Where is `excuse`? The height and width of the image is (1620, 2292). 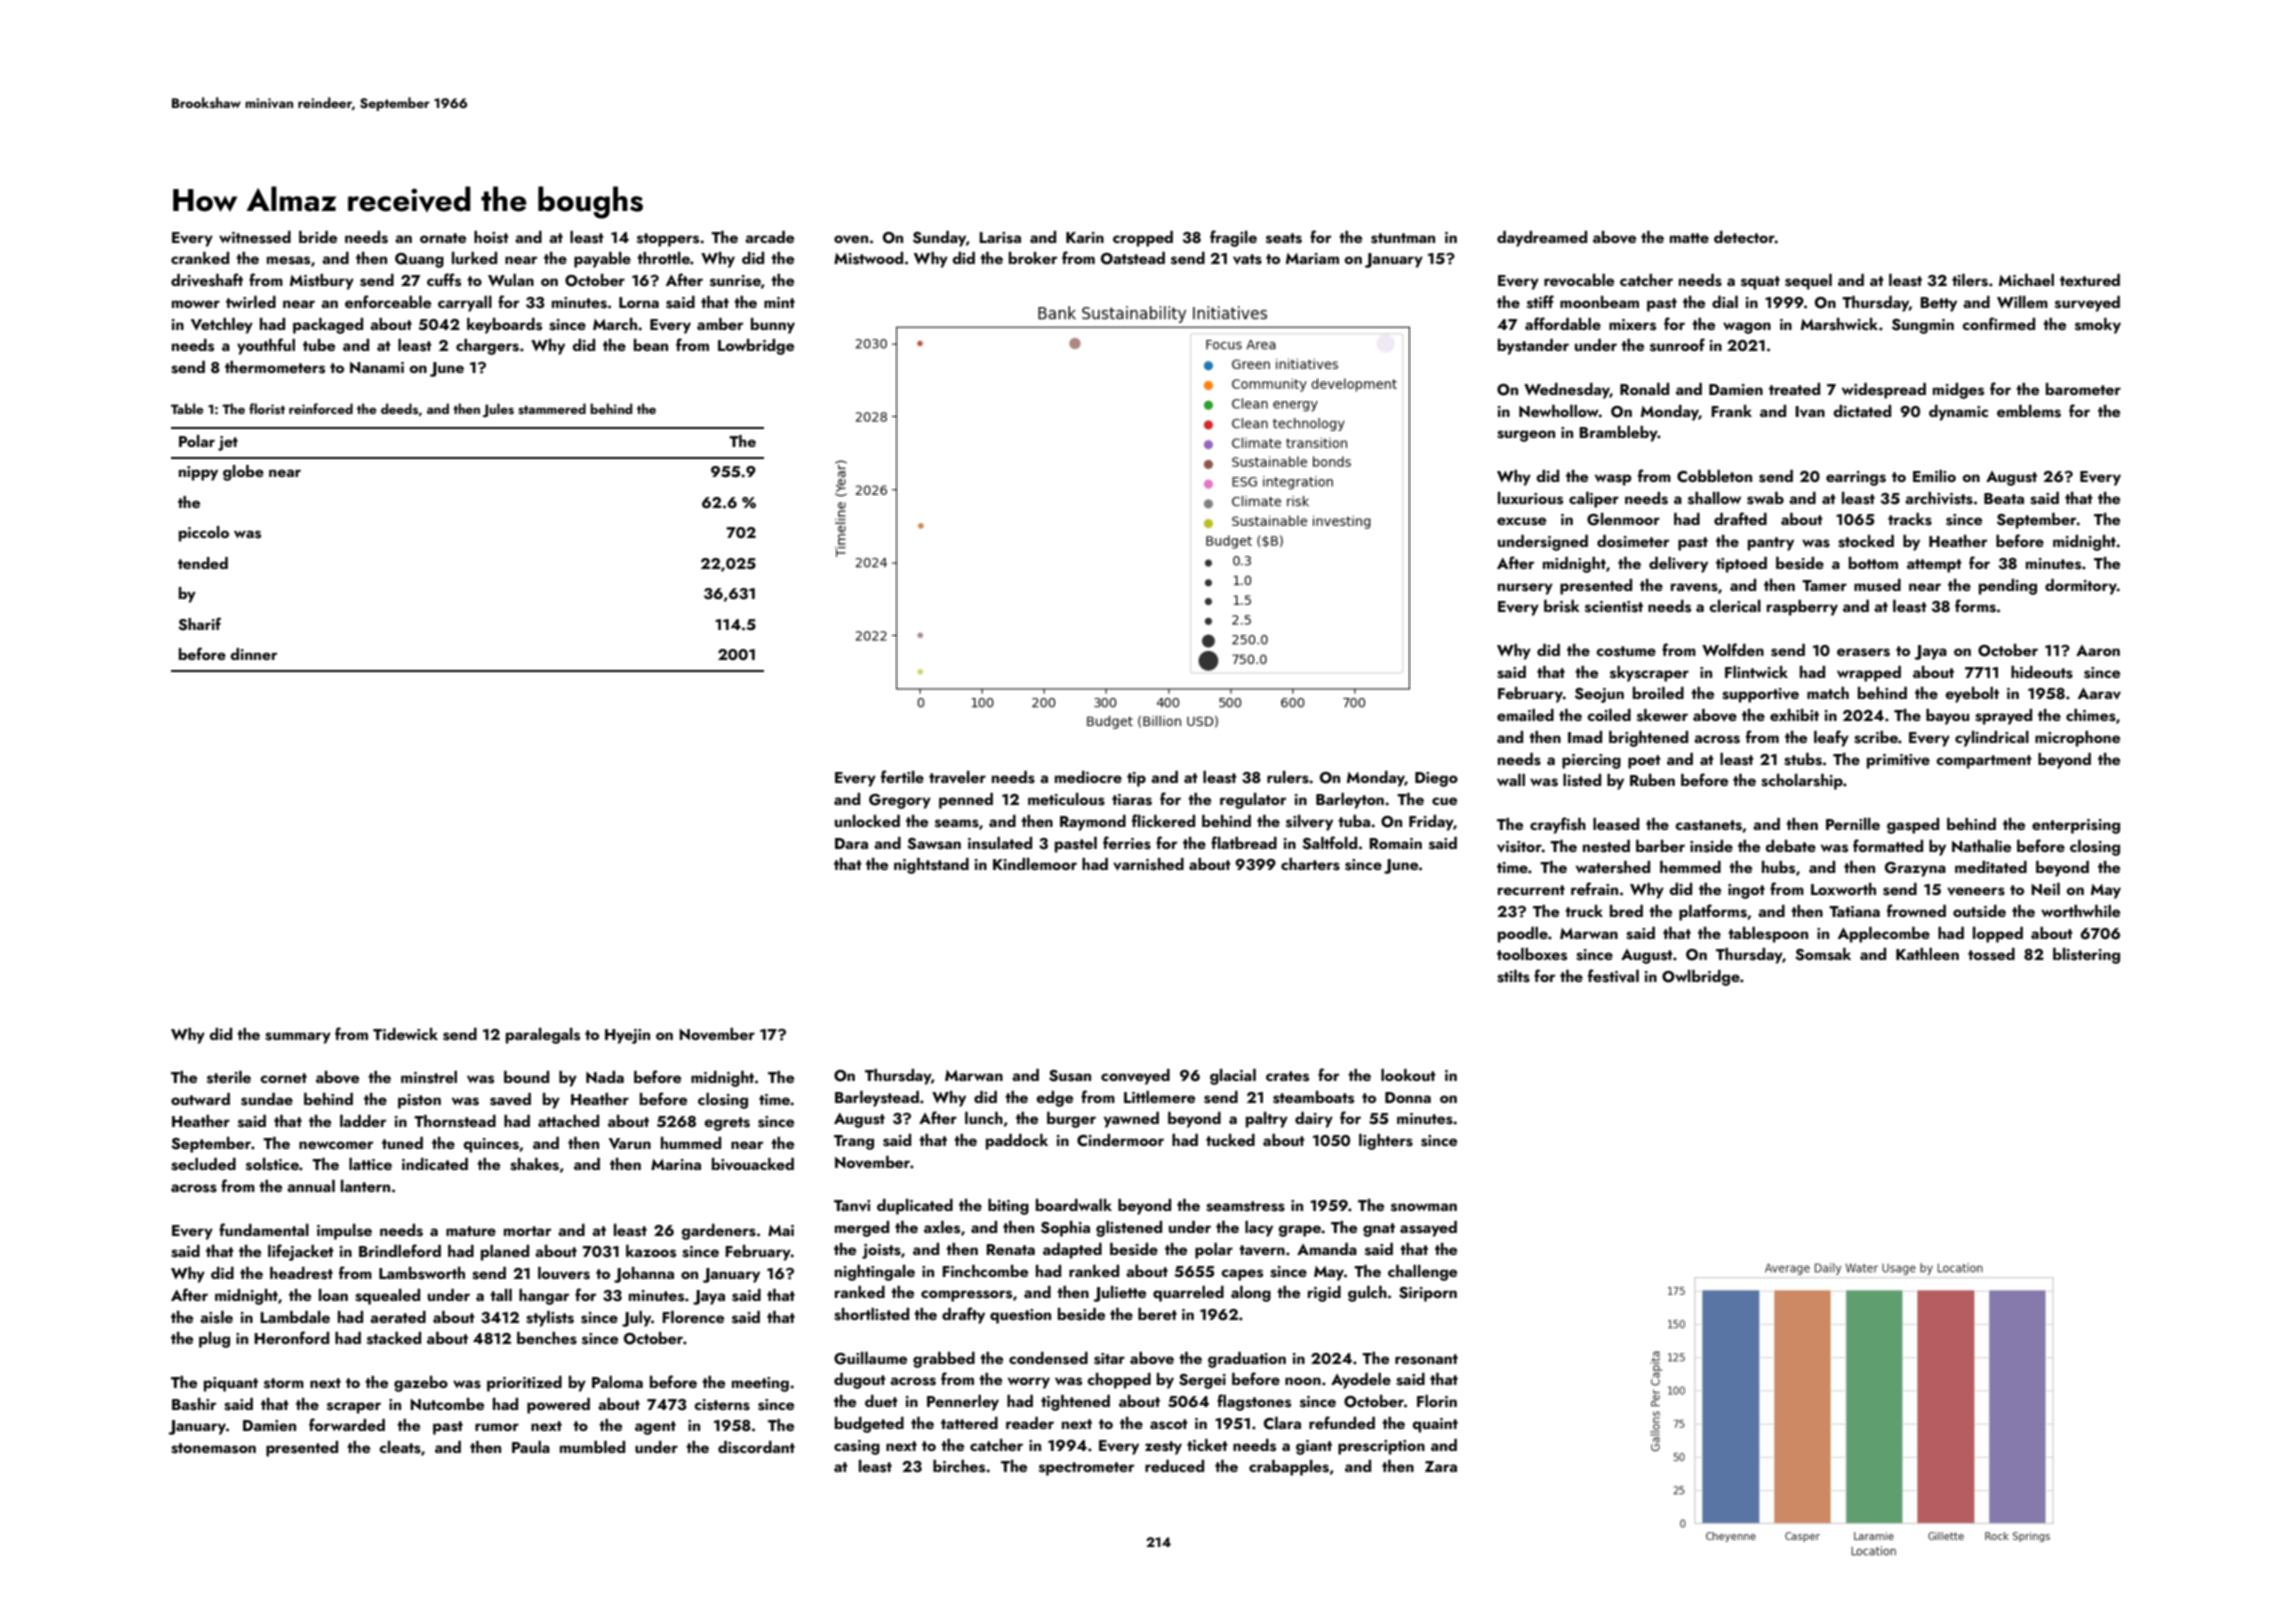 excuse is located at coordinates (1521, 521).
